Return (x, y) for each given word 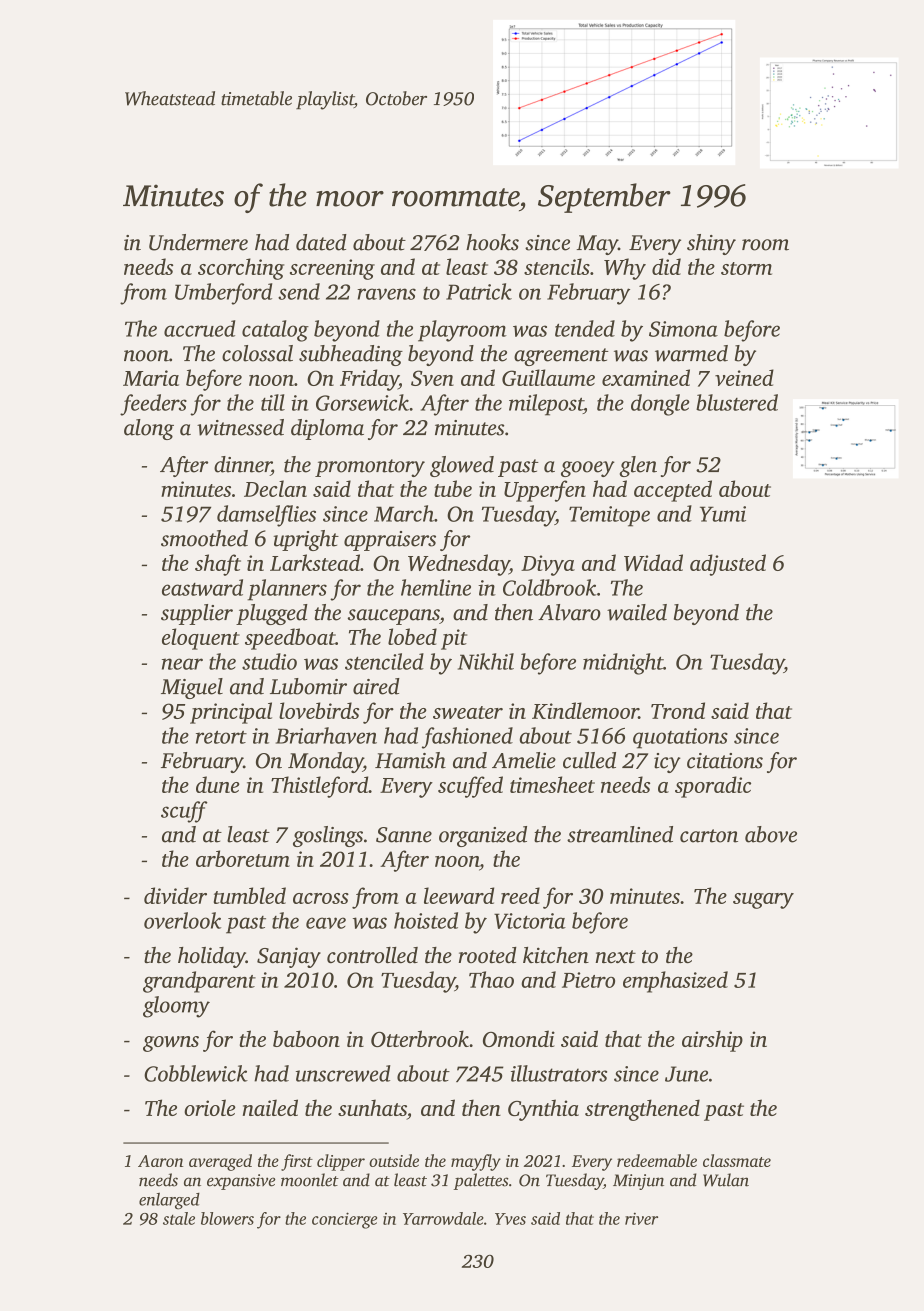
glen (638, 466)
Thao (491, 979)
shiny (711, 244)
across (321, 898)
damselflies (266, 516)
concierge (344, 1220)
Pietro (588, 980)
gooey (588, 469)
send (299, 291)
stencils (557, 266)
